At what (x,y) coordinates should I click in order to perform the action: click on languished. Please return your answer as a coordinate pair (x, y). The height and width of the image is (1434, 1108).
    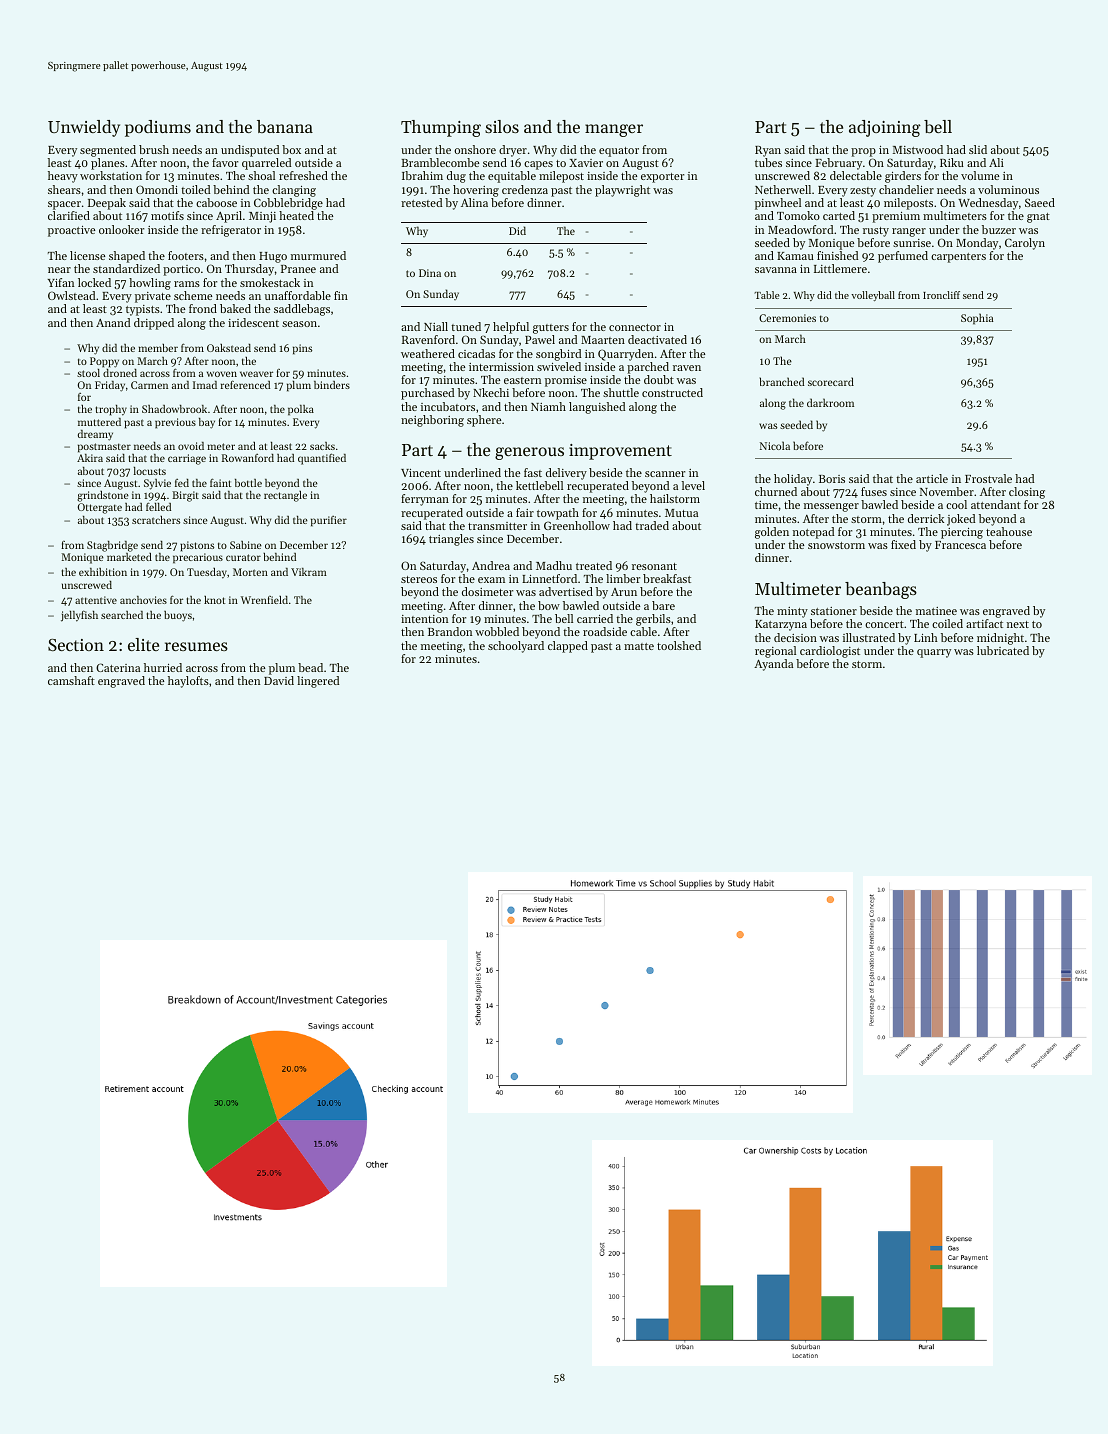
    Looking at the image, I should click on (597, 408).
